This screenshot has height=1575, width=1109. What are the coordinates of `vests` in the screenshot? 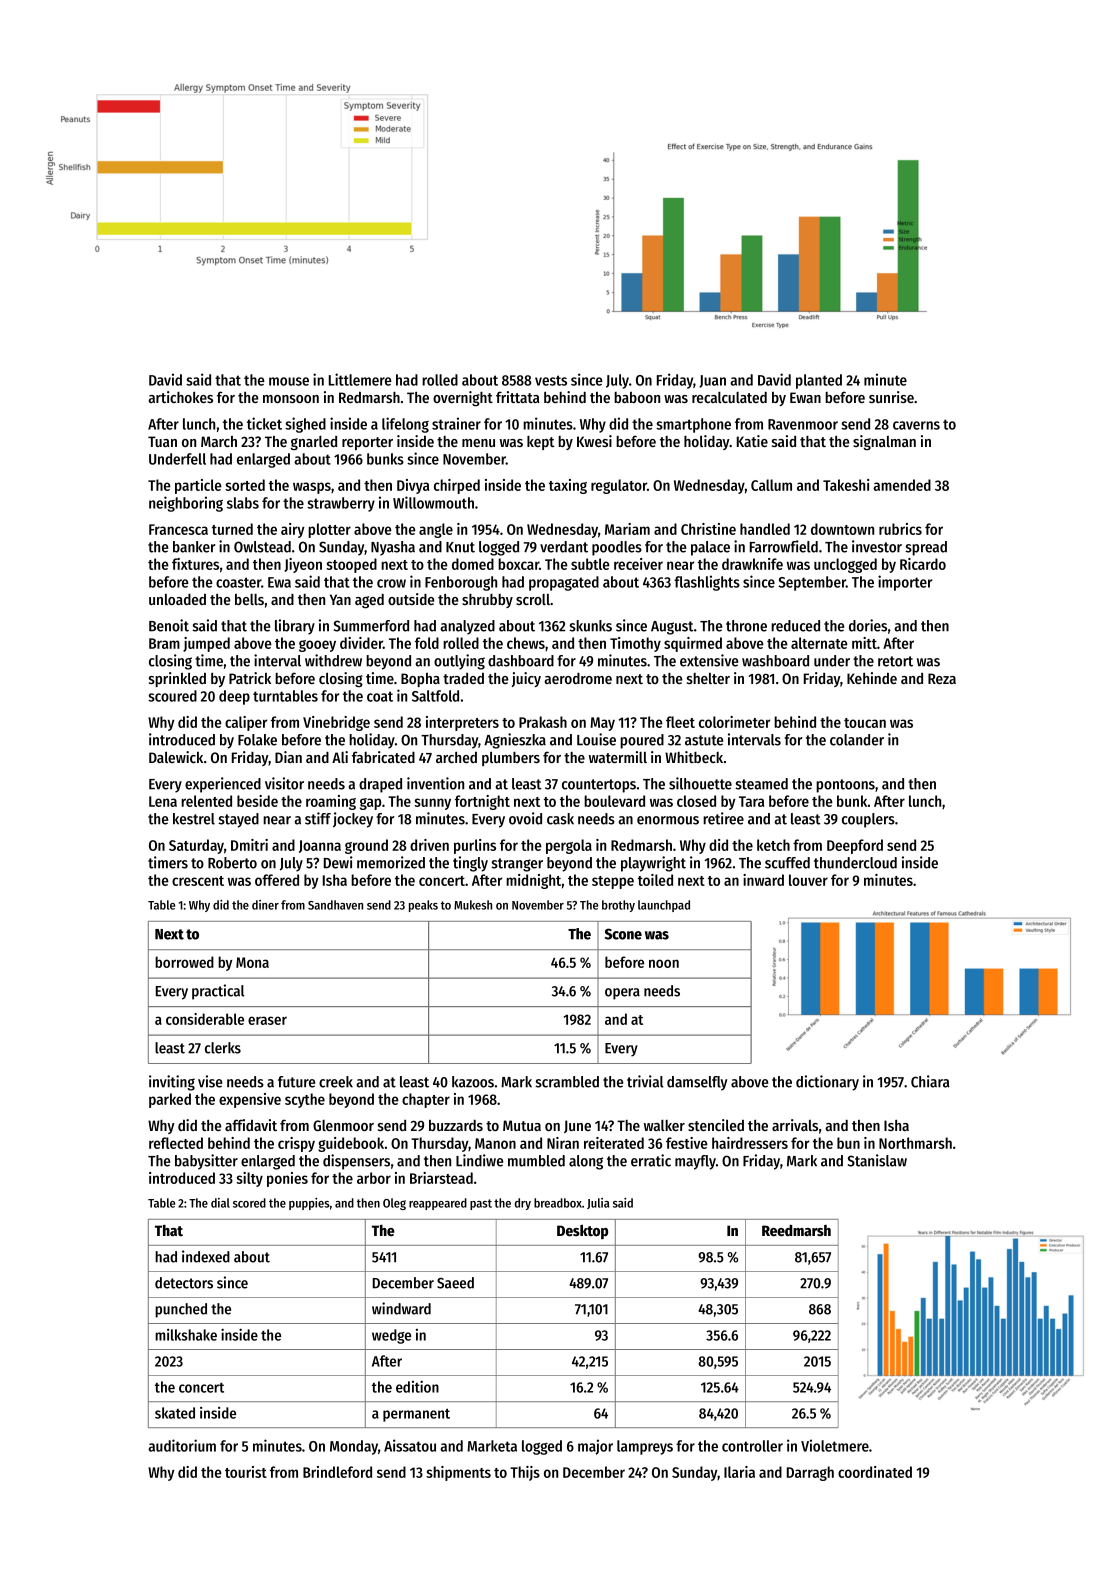 It's located at (551, 380).
